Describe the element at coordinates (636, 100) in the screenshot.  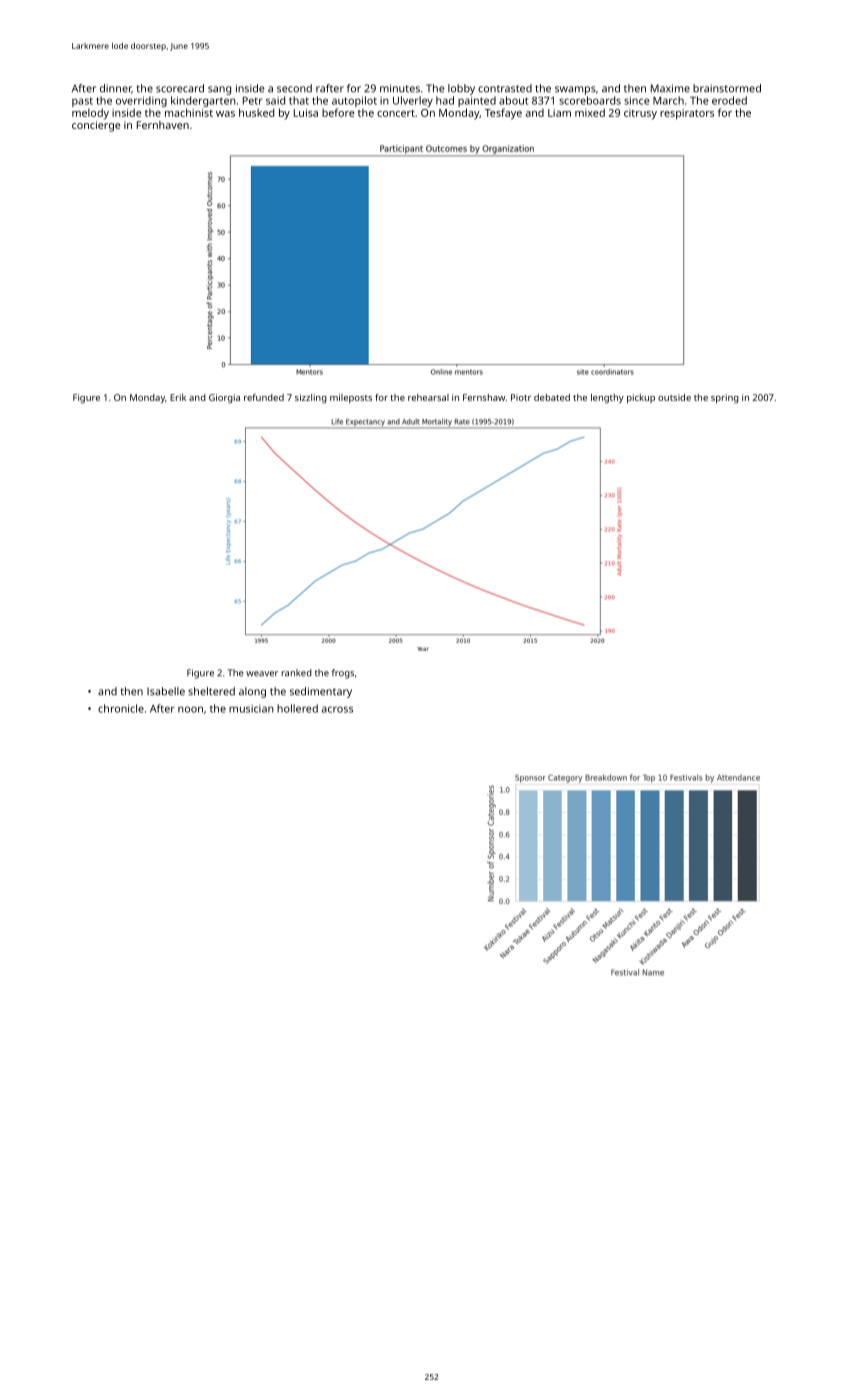
I see `since` at that location.
